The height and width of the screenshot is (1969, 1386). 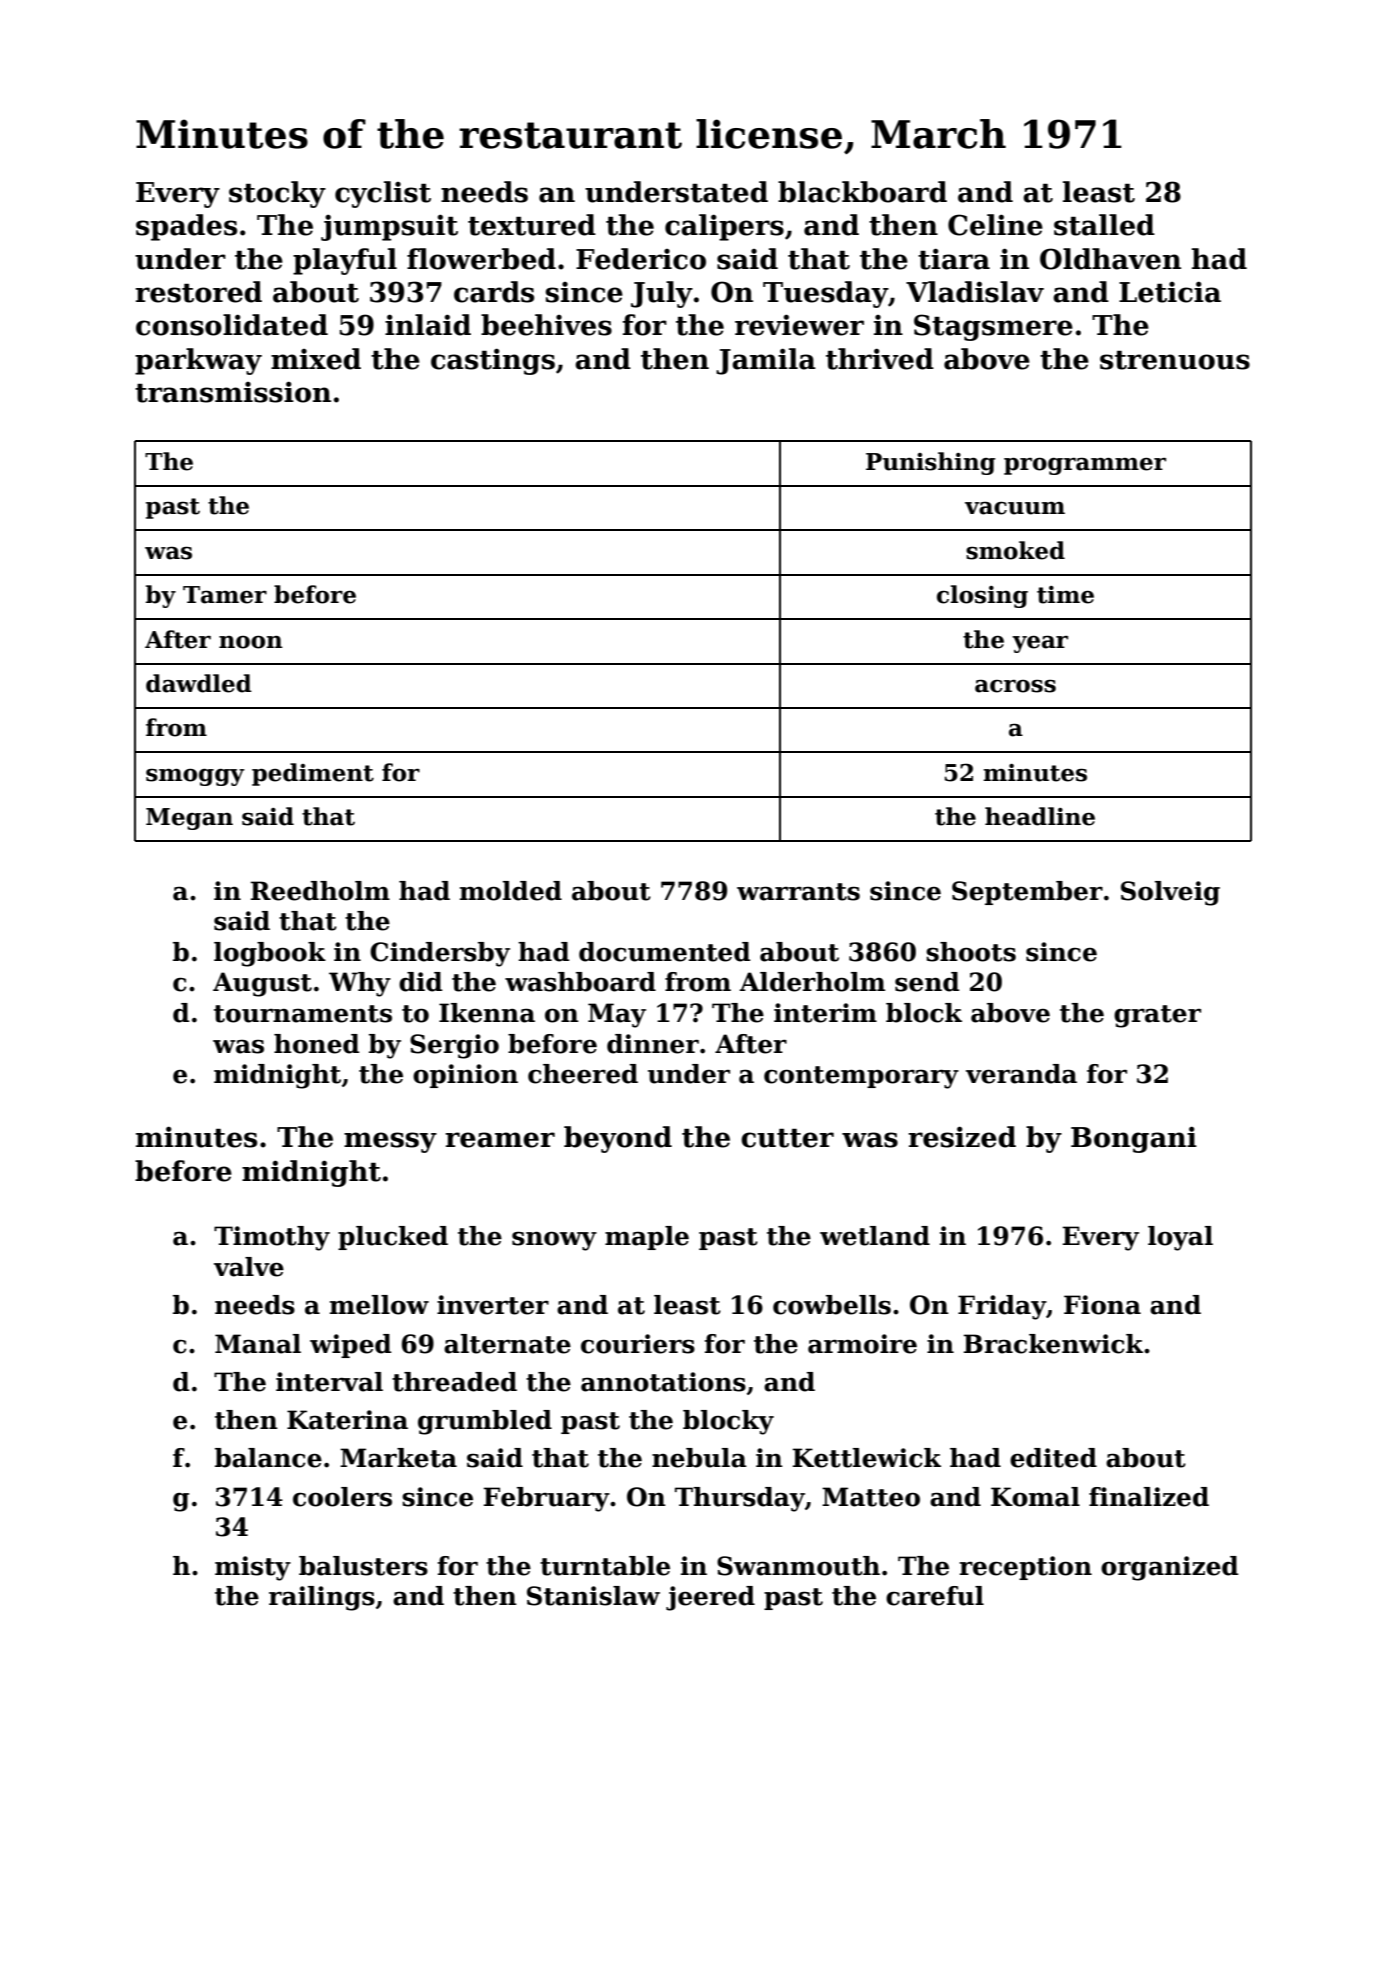 I want to click on Reedholm, so click(x=320, y=891).
